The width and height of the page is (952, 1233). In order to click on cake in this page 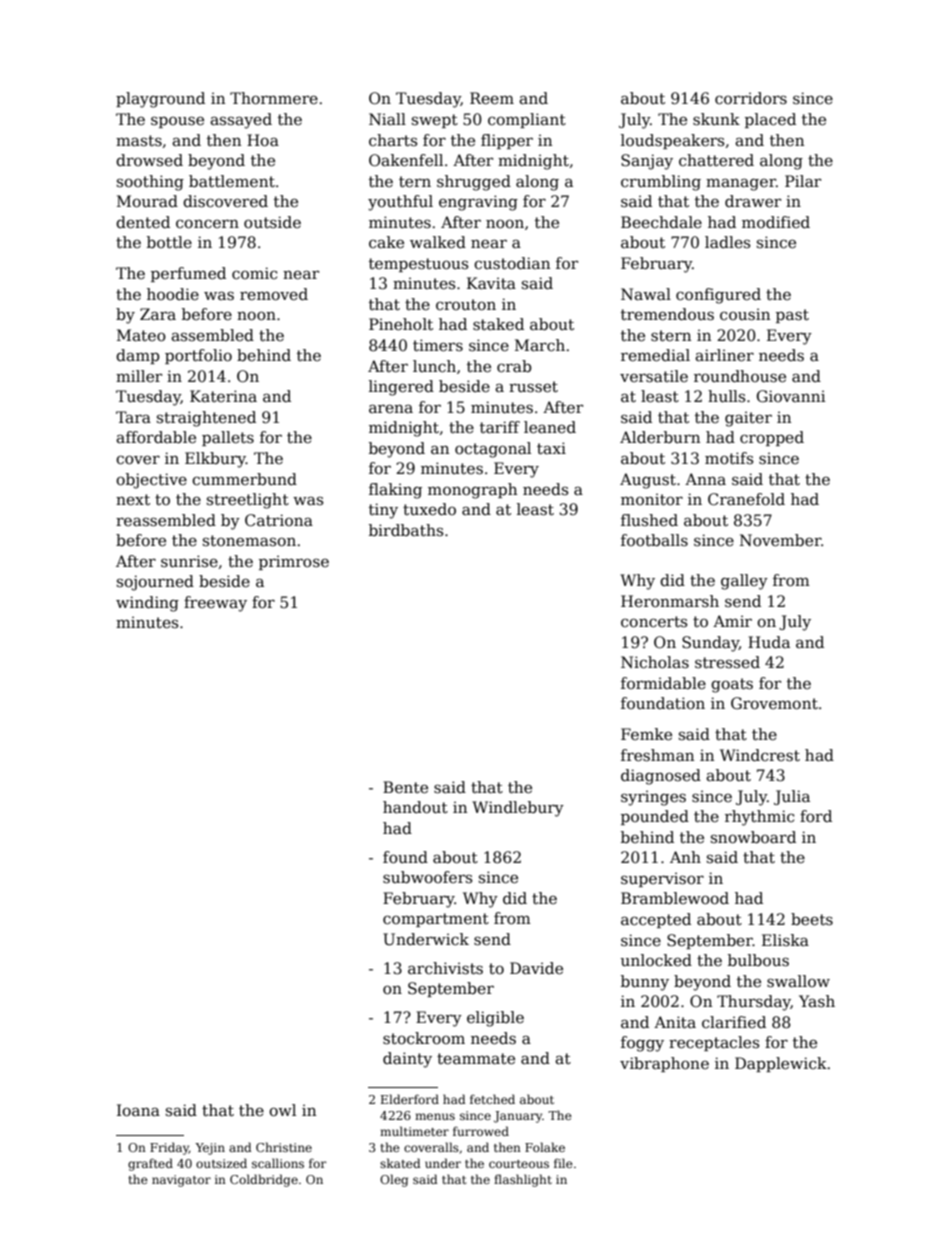, I will do `click(386, 242)`.
